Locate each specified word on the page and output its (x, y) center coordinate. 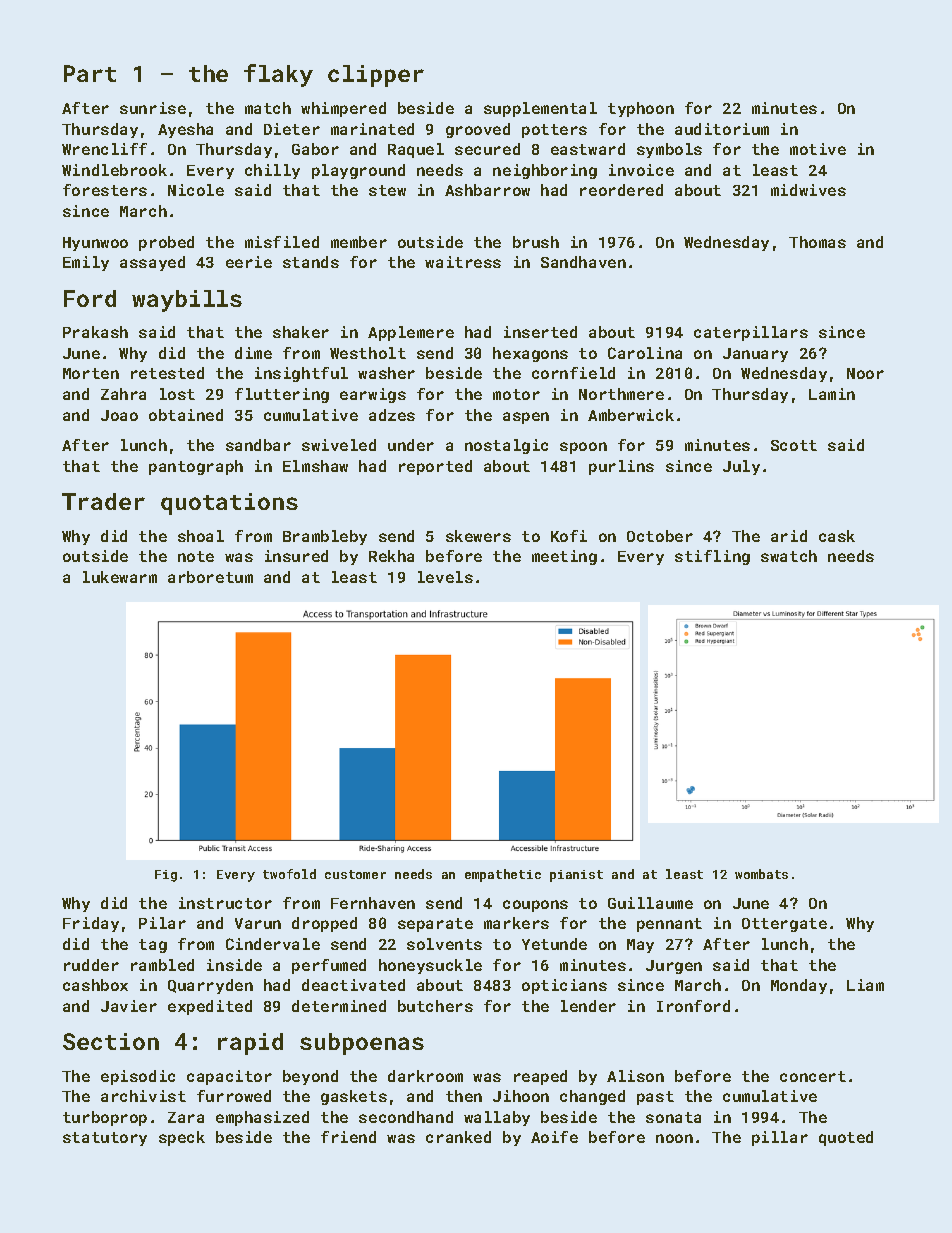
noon (674, 1138)
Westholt (368, 353)
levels (445, 577)
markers (516, 923)
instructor (225, 903)
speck (182, 1138)
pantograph (196, 467)
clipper (376, 76)
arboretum (210, 577)
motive (818, 149)
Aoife (554, 1137)
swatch (789, 556)
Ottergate (784, 925)
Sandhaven (583, 262)
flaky (278, 75)
